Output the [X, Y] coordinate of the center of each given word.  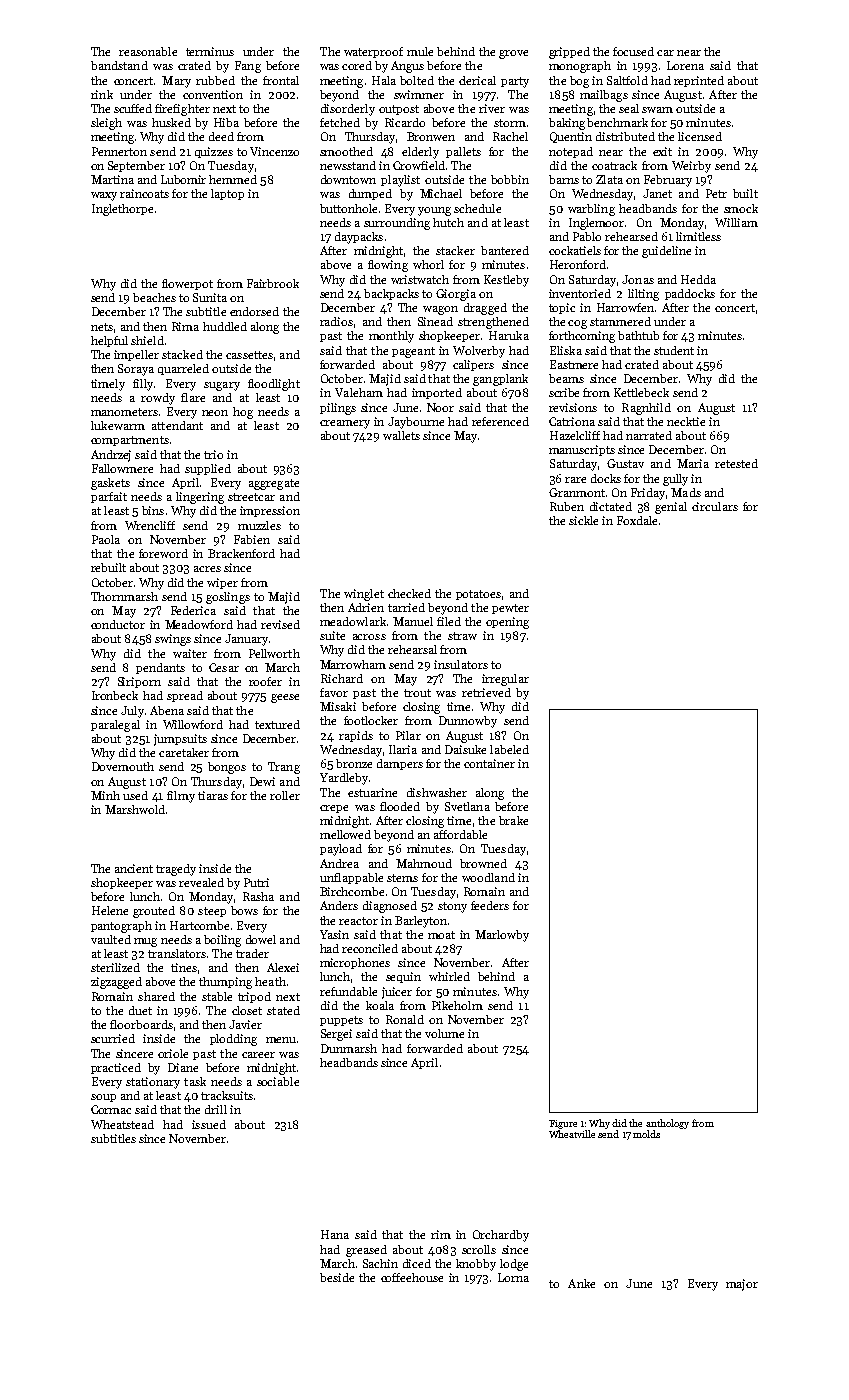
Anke [581, 1283]
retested [736, 463]
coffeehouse [412, 1277]
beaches [154, 297]
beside [337, 1277]
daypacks [359, 238]
